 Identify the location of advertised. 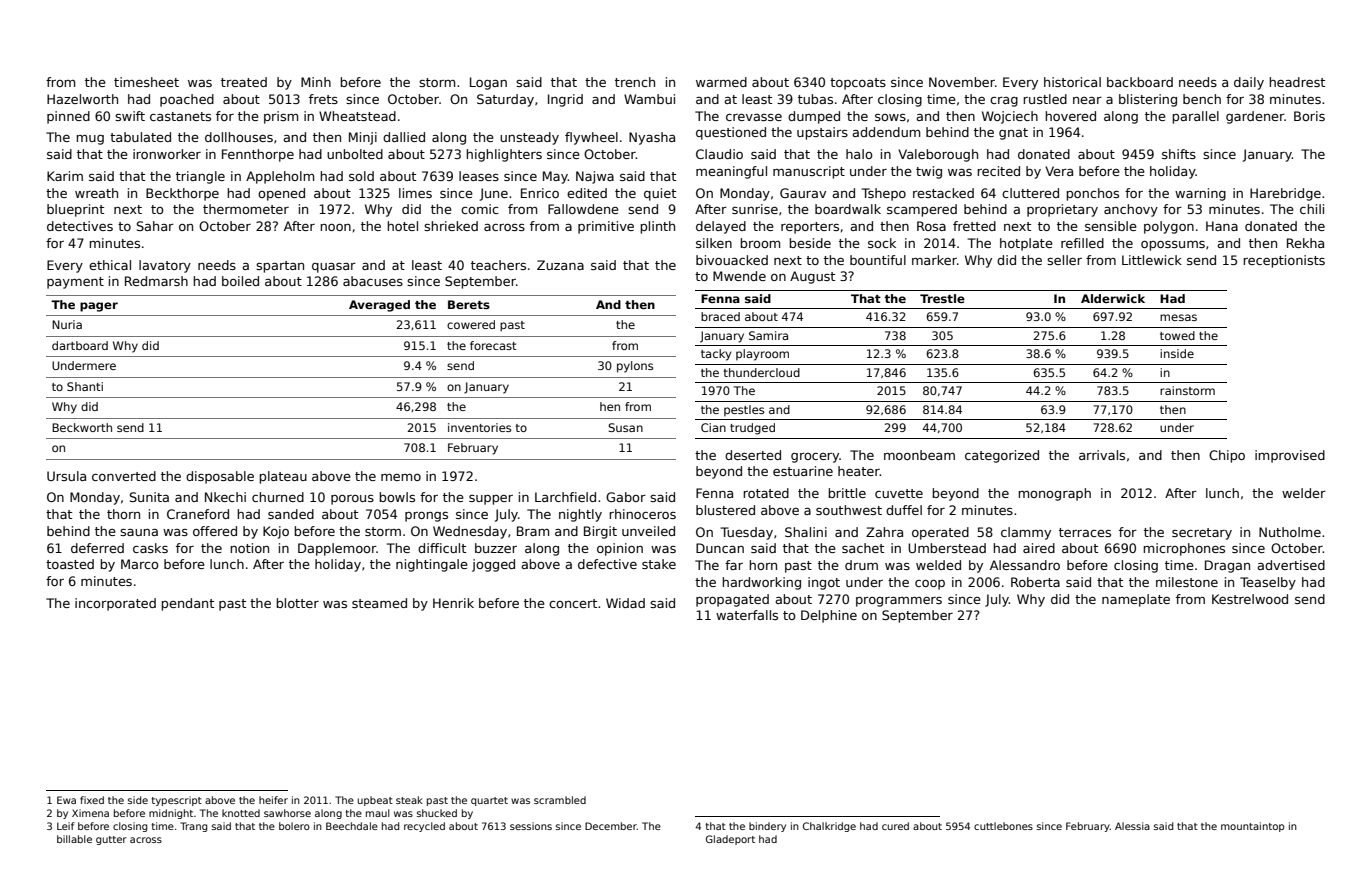
(1291, 565).
